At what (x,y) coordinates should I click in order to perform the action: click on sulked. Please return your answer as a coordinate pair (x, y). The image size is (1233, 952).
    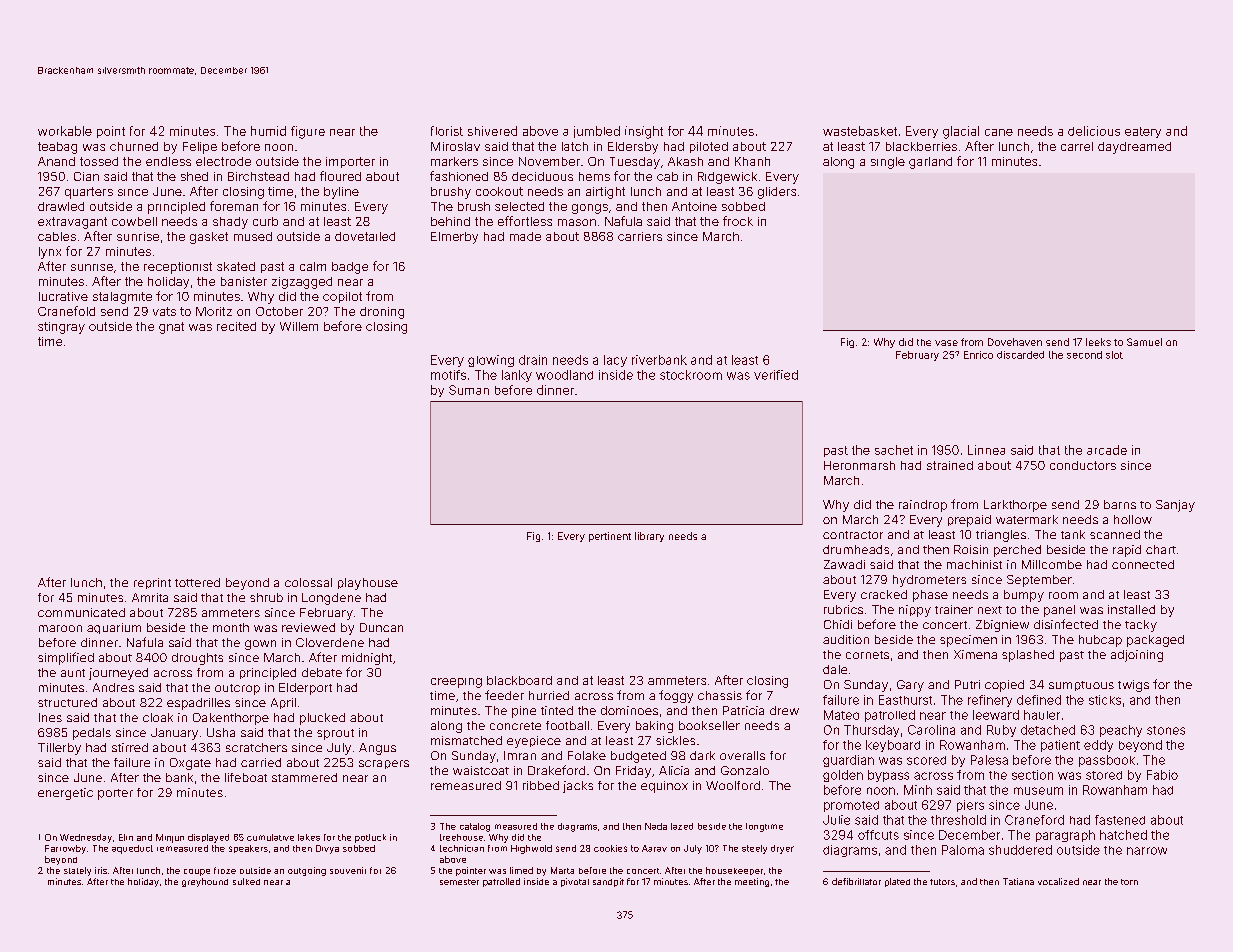
    Looking at the image, I should click on (246, 881).
